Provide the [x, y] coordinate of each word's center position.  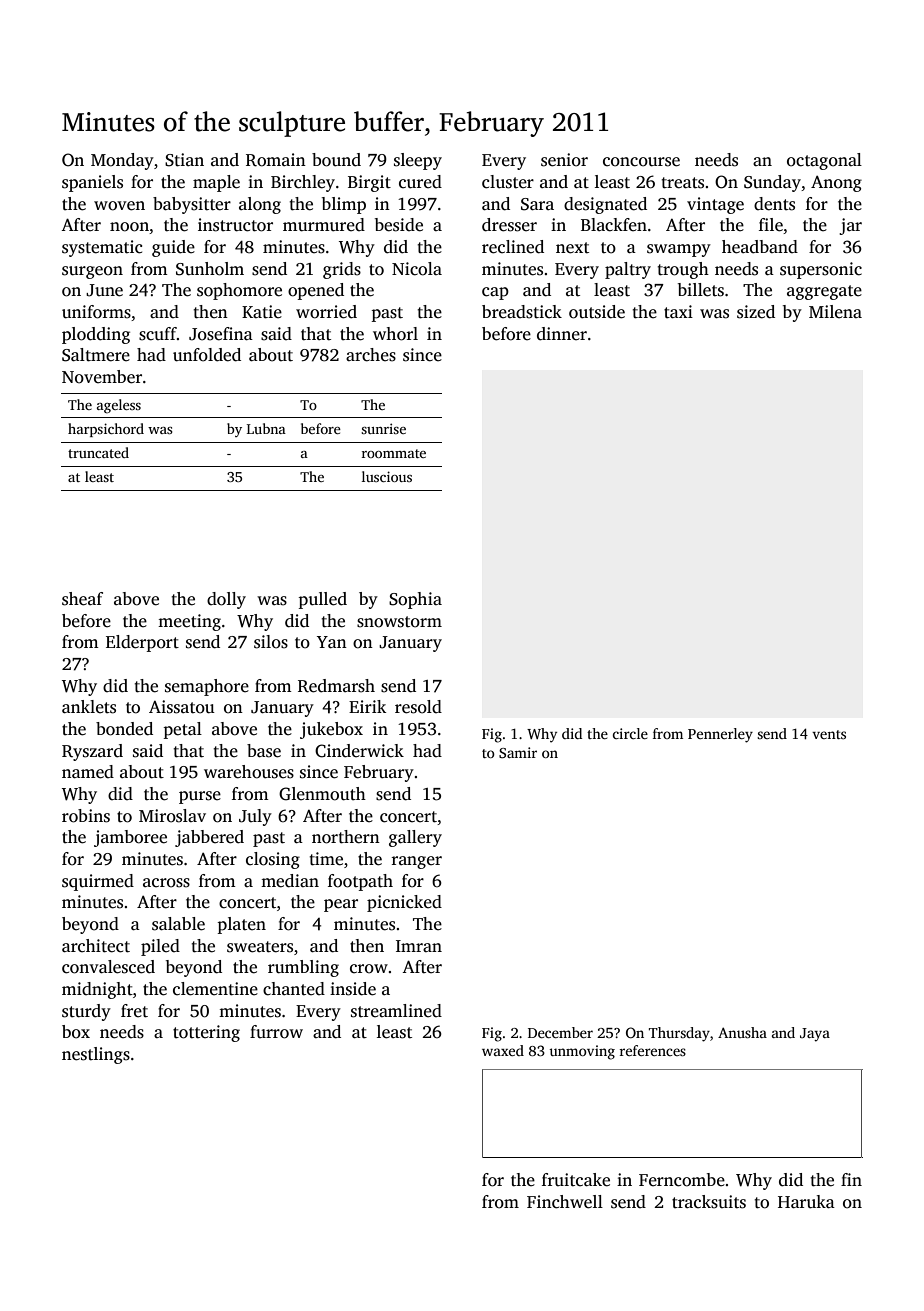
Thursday [679, 1034]
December [560, 1032]
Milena [835, 312]
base [264, 751]
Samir [518, 752]
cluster [508, 182]
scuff [158, 334]
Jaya [815, 1035]
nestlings [96, 1055]
